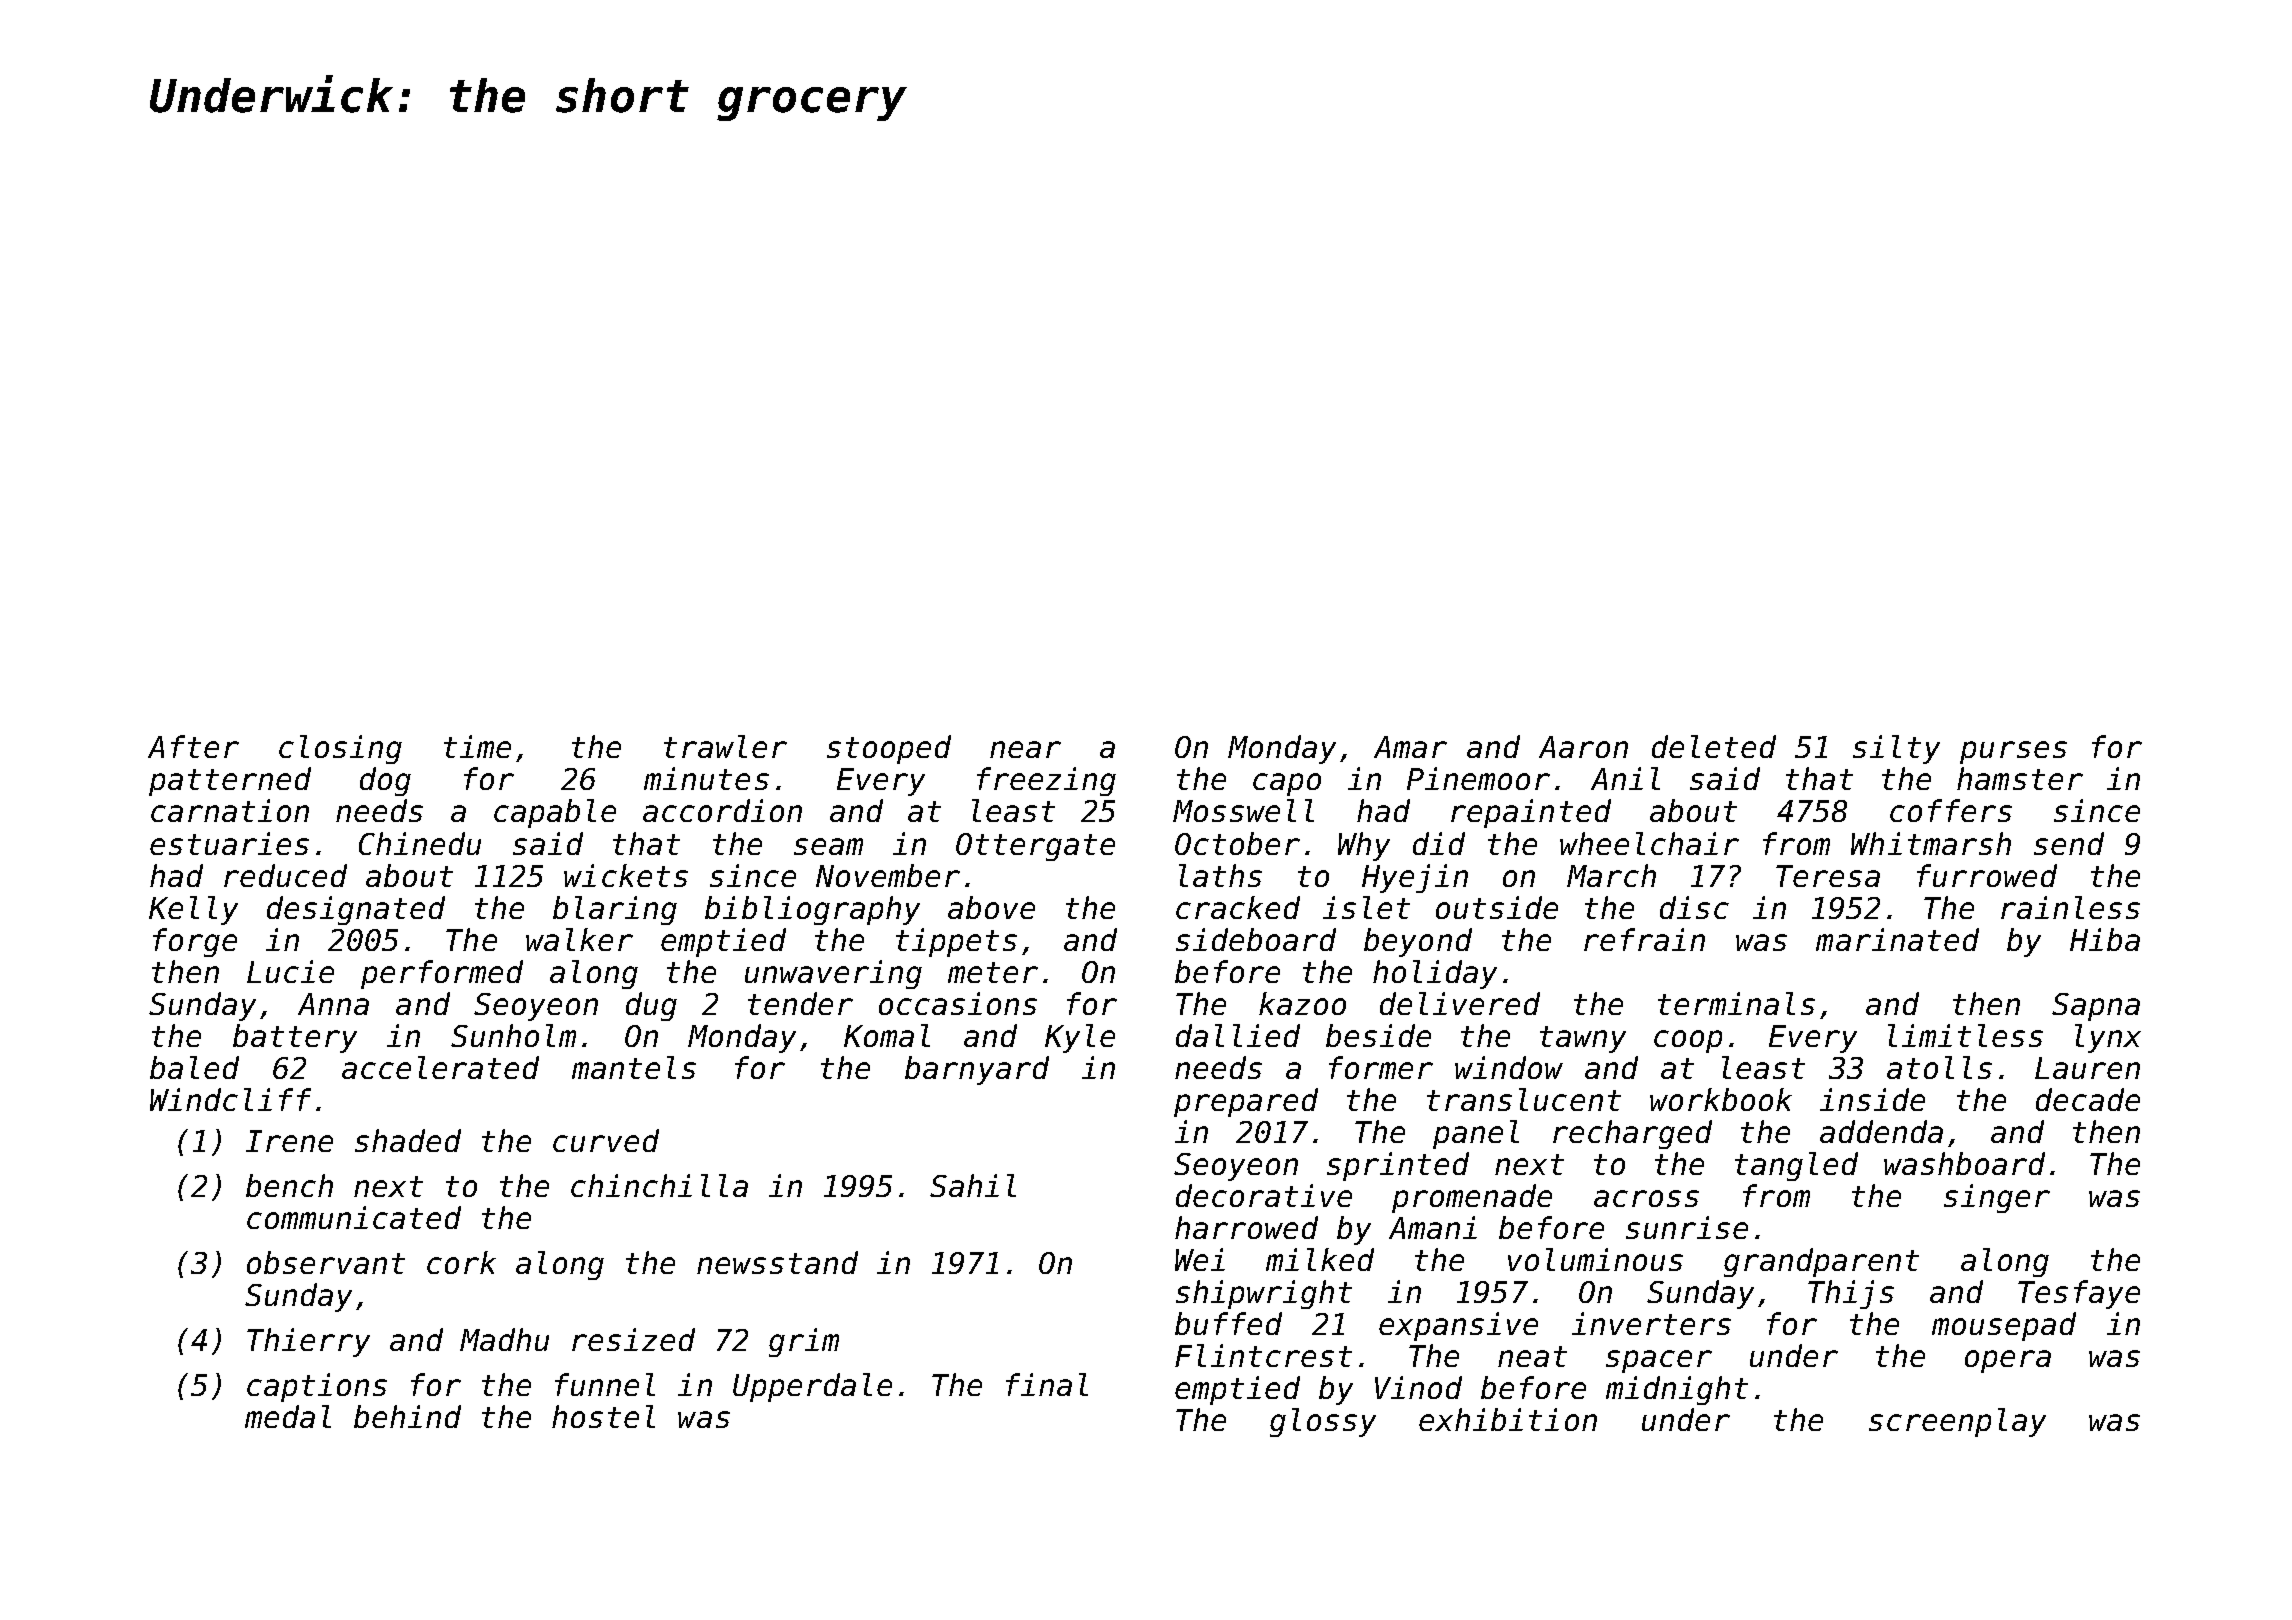 This document has width=2292, height=1620. Describe the element at coordinates (722, 810) in the document. I see `accordion` at that location.
